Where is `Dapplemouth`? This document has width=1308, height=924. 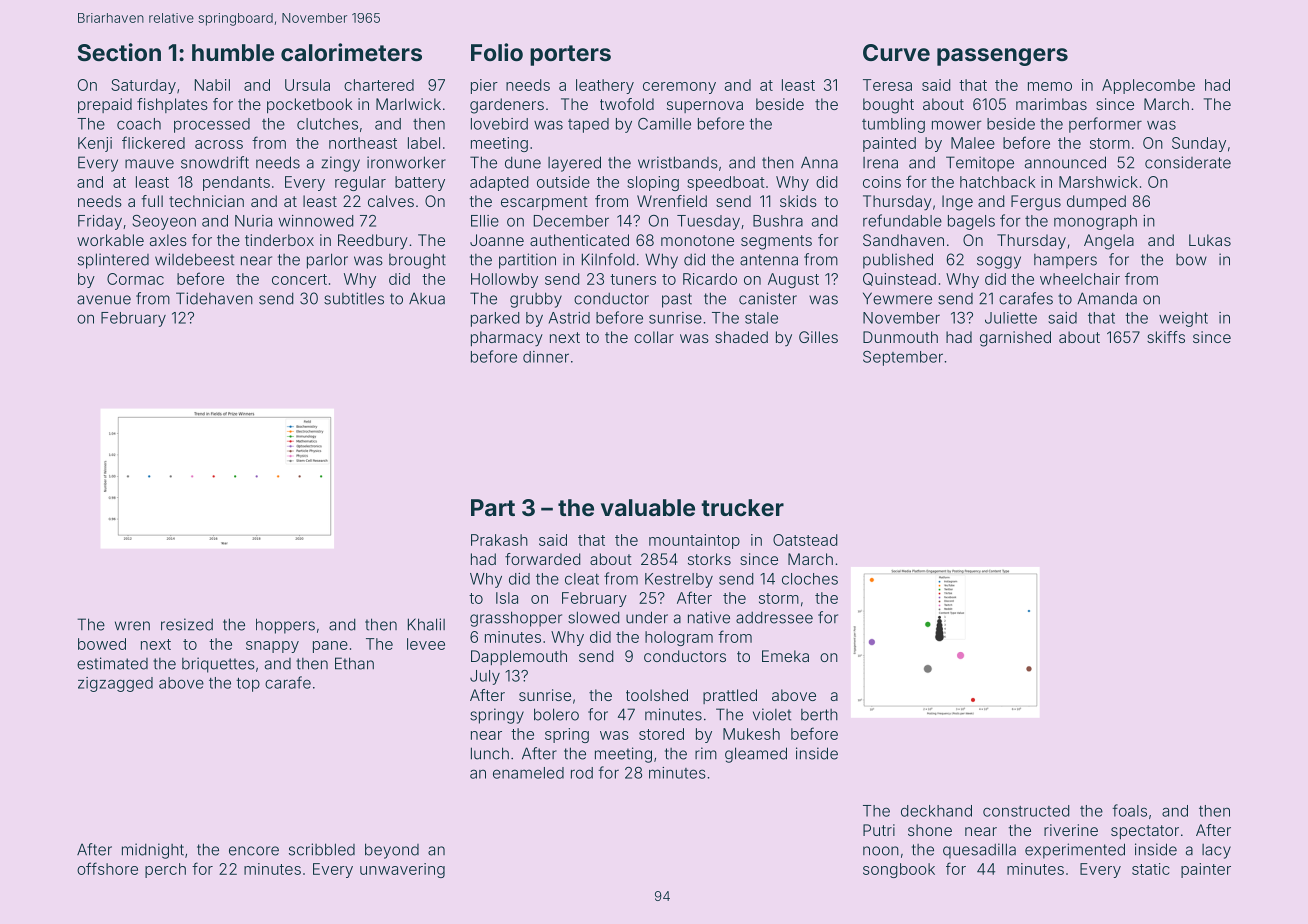 Dapplemouth is located at coordinates (519, 657).
